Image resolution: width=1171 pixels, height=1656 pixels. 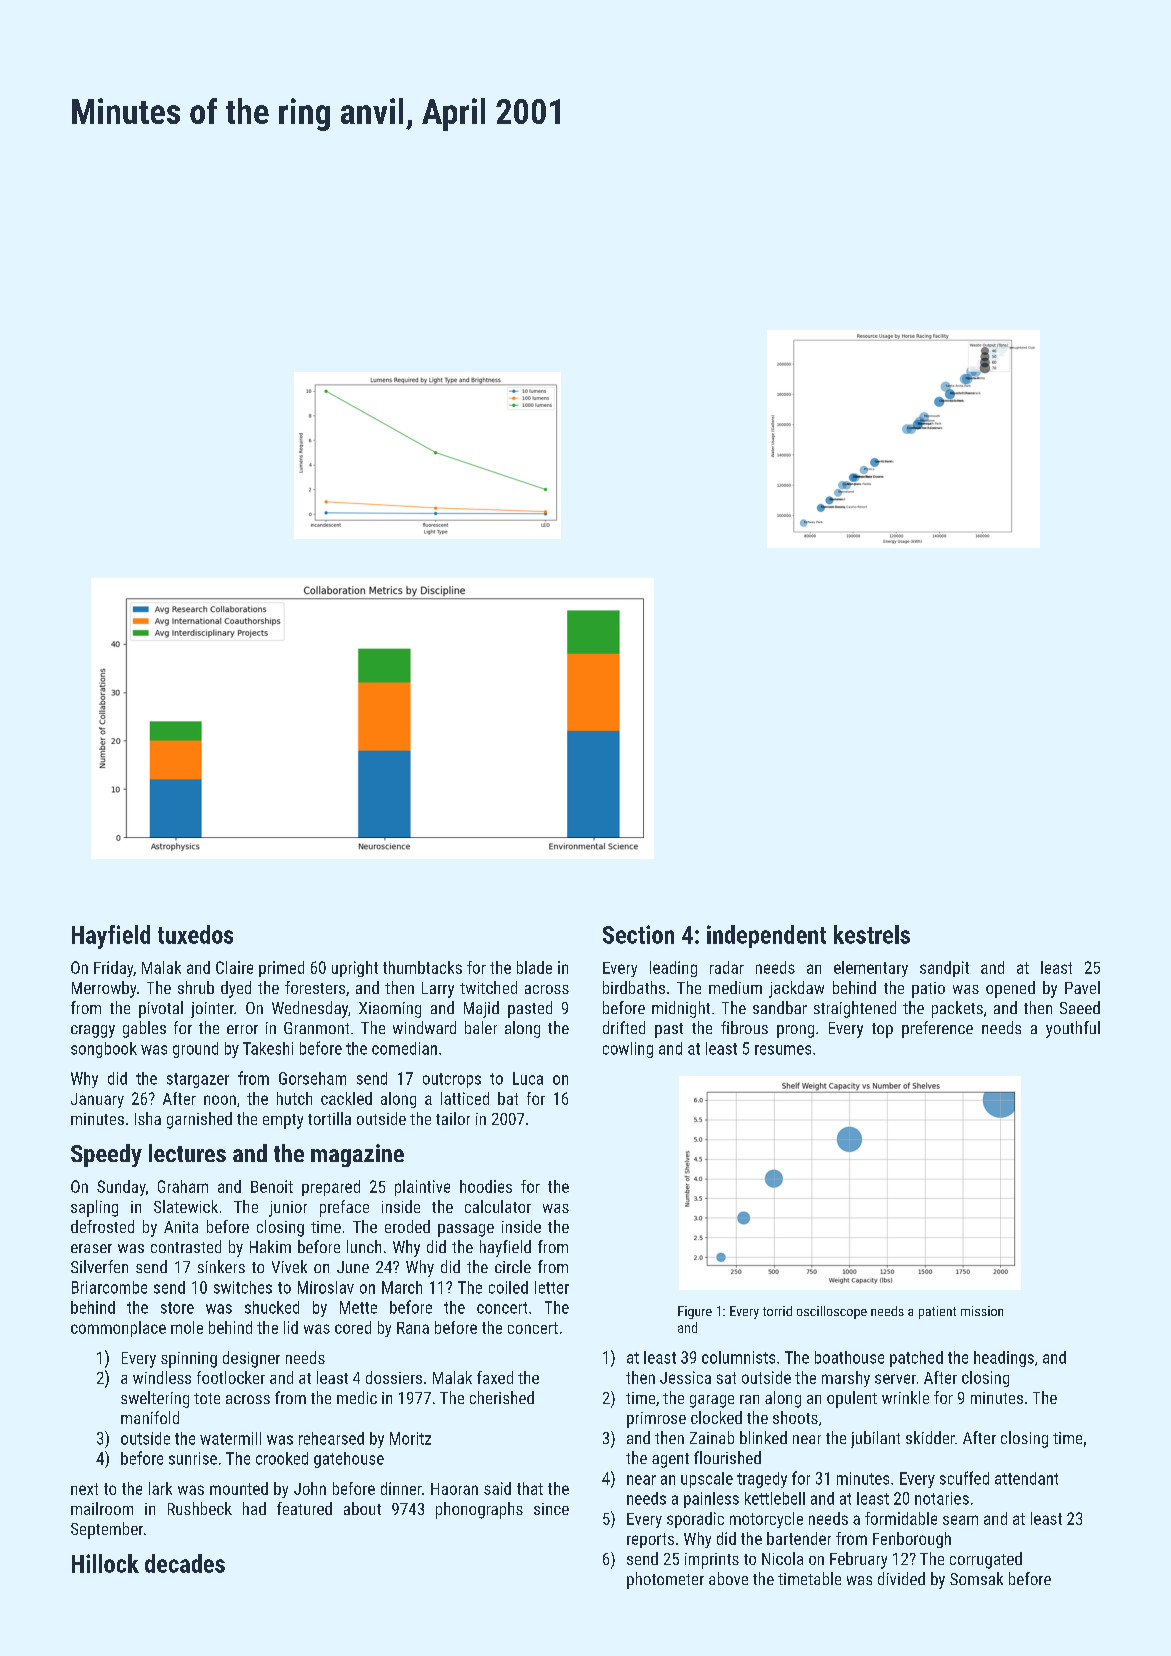 What do you see at coordinates (362, 1508) in the image?
I see `about` at bounding box center [362, 1508].
